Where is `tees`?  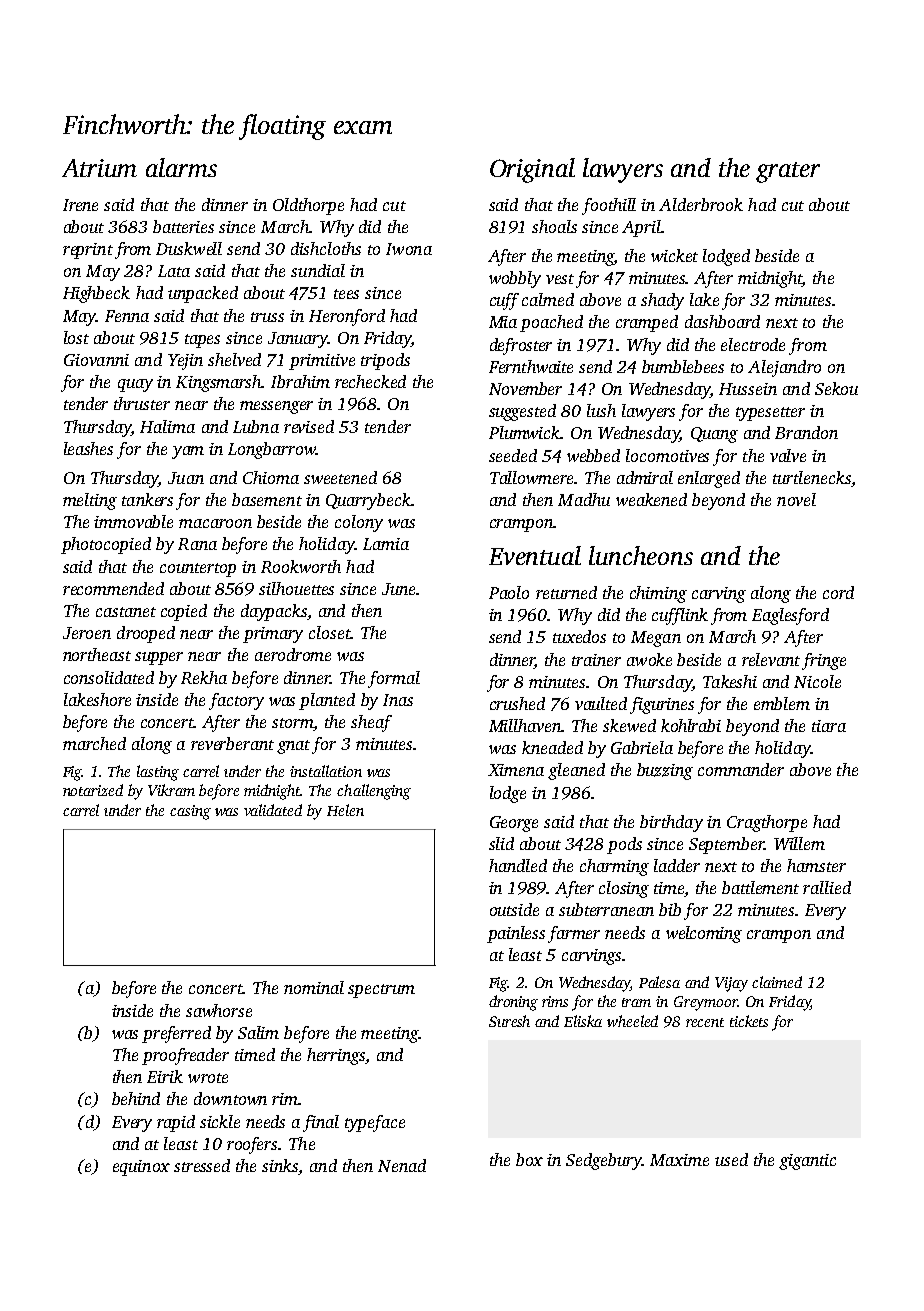
tees is located at coordinates (346, 294).
